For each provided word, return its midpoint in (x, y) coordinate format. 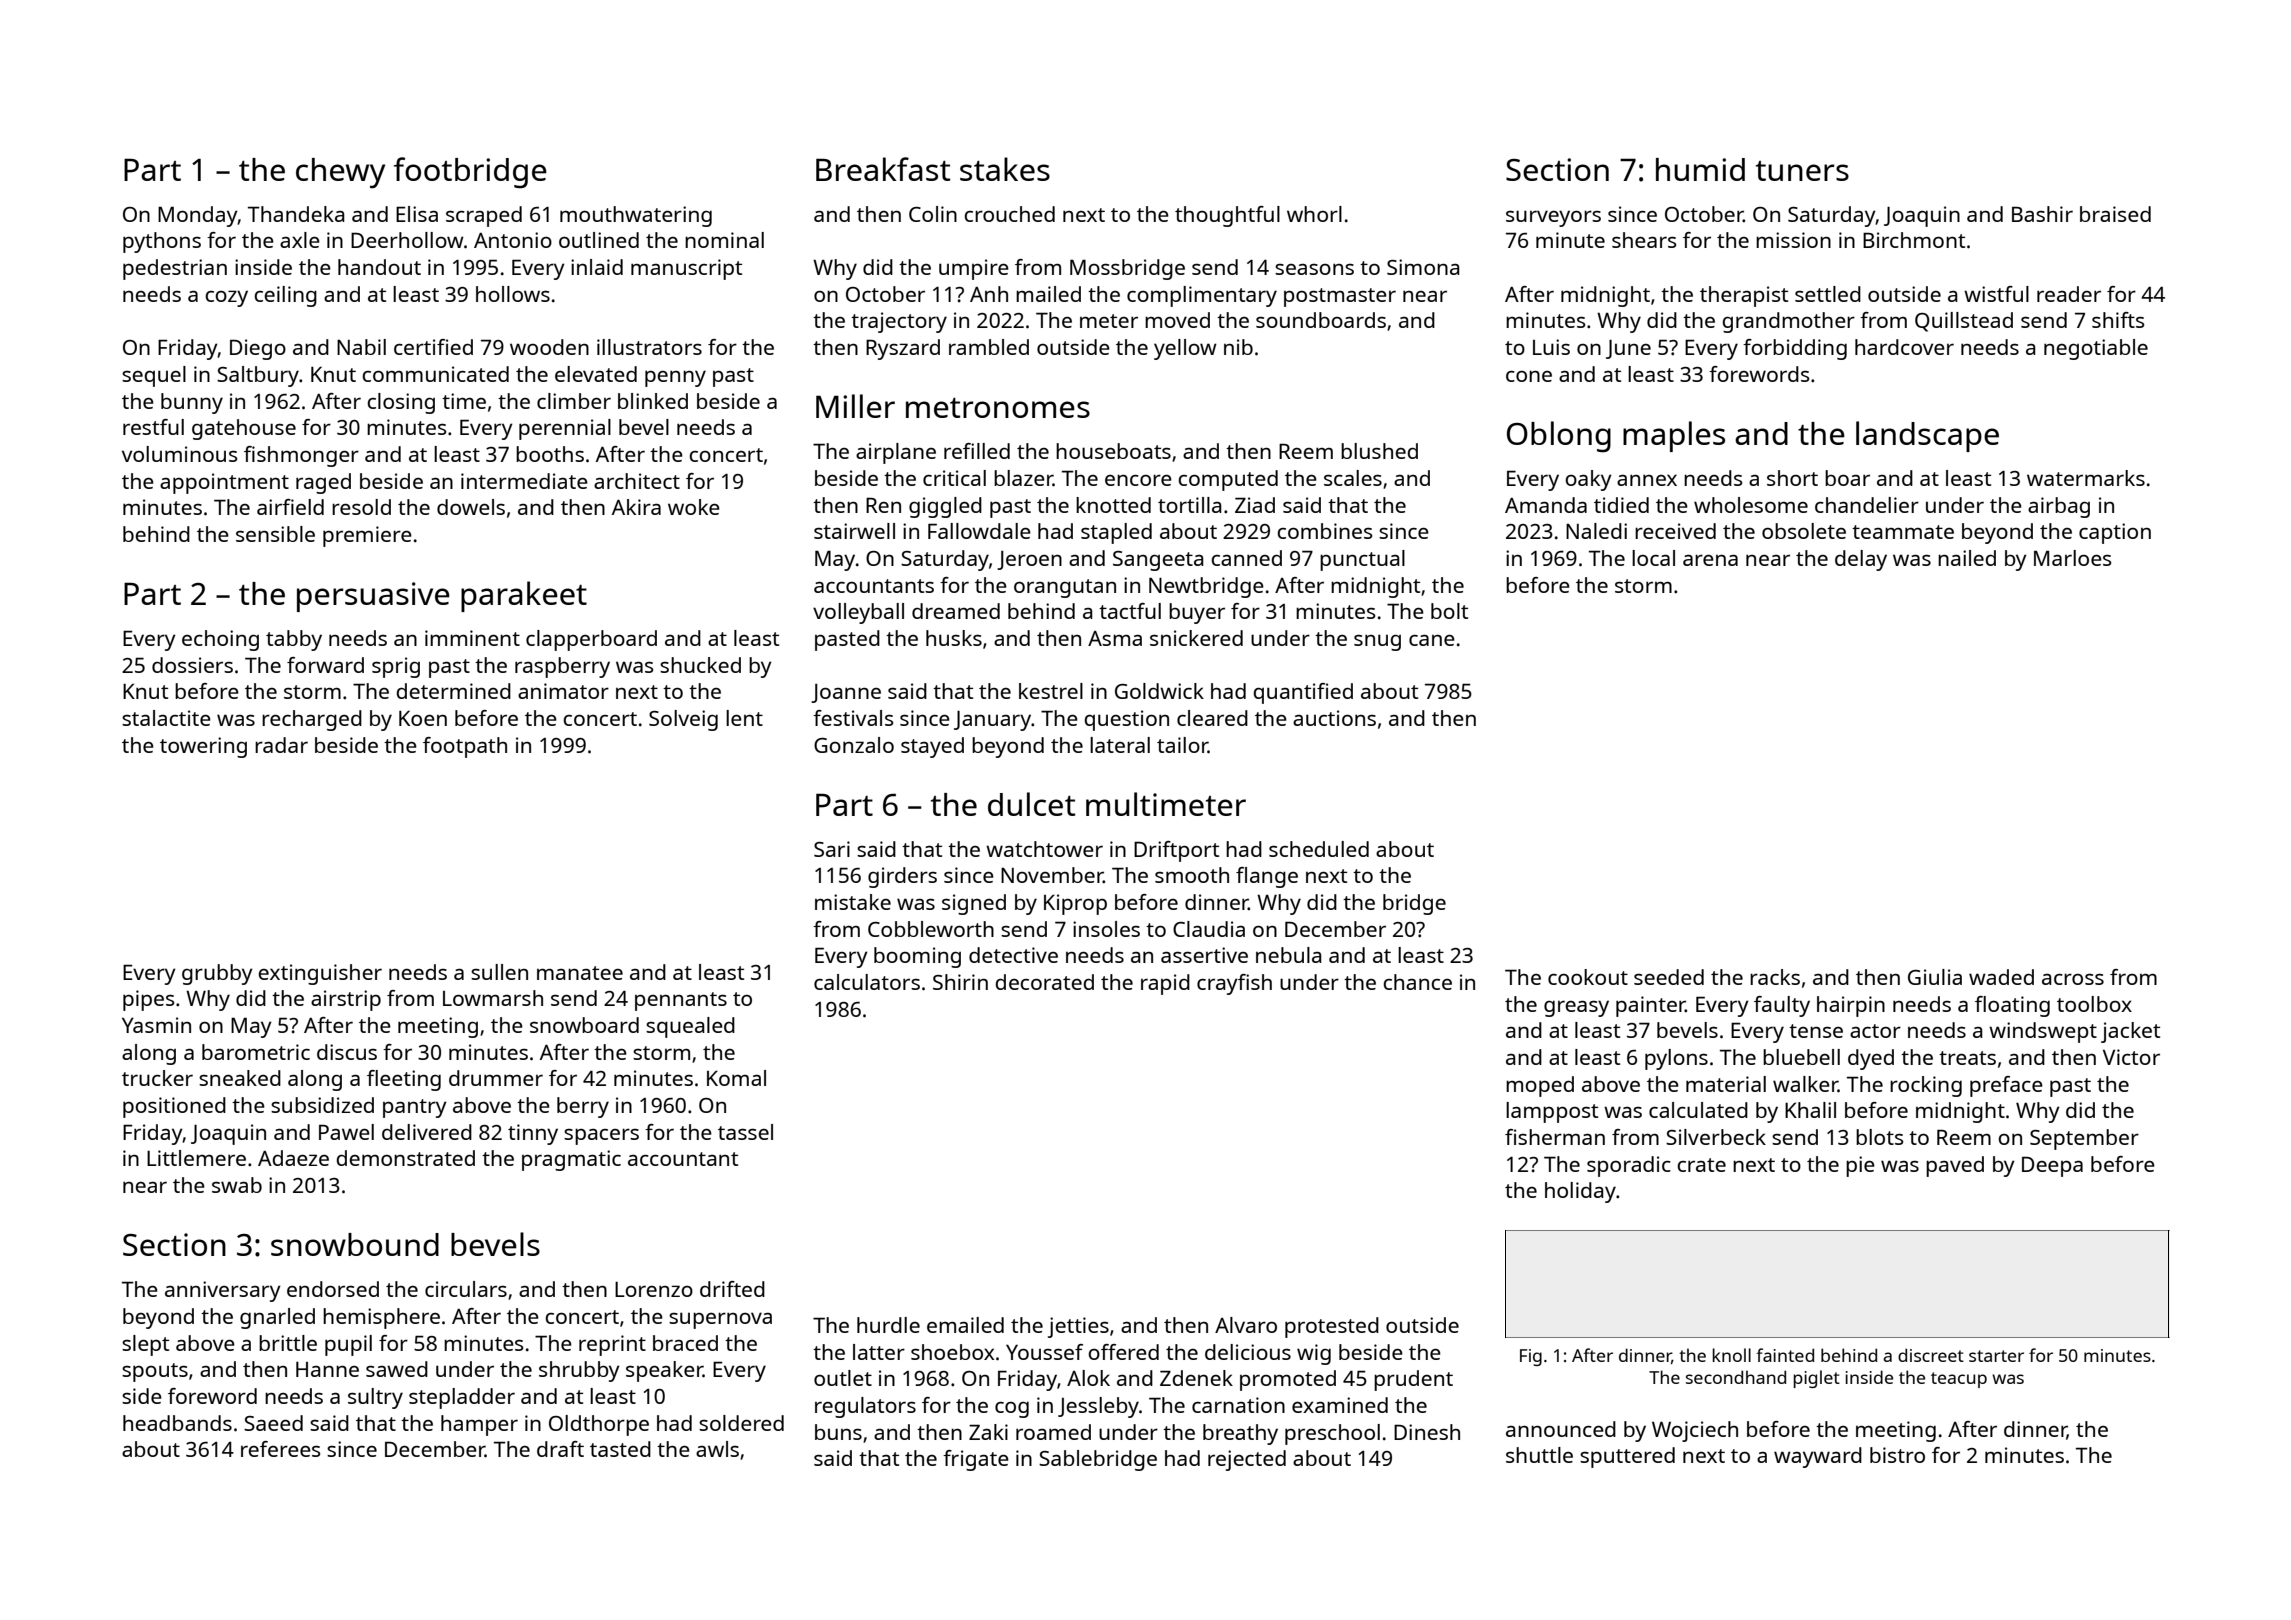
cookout (1588, 977)
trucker (157, 1078)
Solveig (683, 720)
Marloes (2072, 558)
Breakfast (883, 169)
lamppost (1552, 1112)
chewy (340, 173)
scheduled (1319, 849)
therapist (1744, 296)
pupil (348, 1345)
